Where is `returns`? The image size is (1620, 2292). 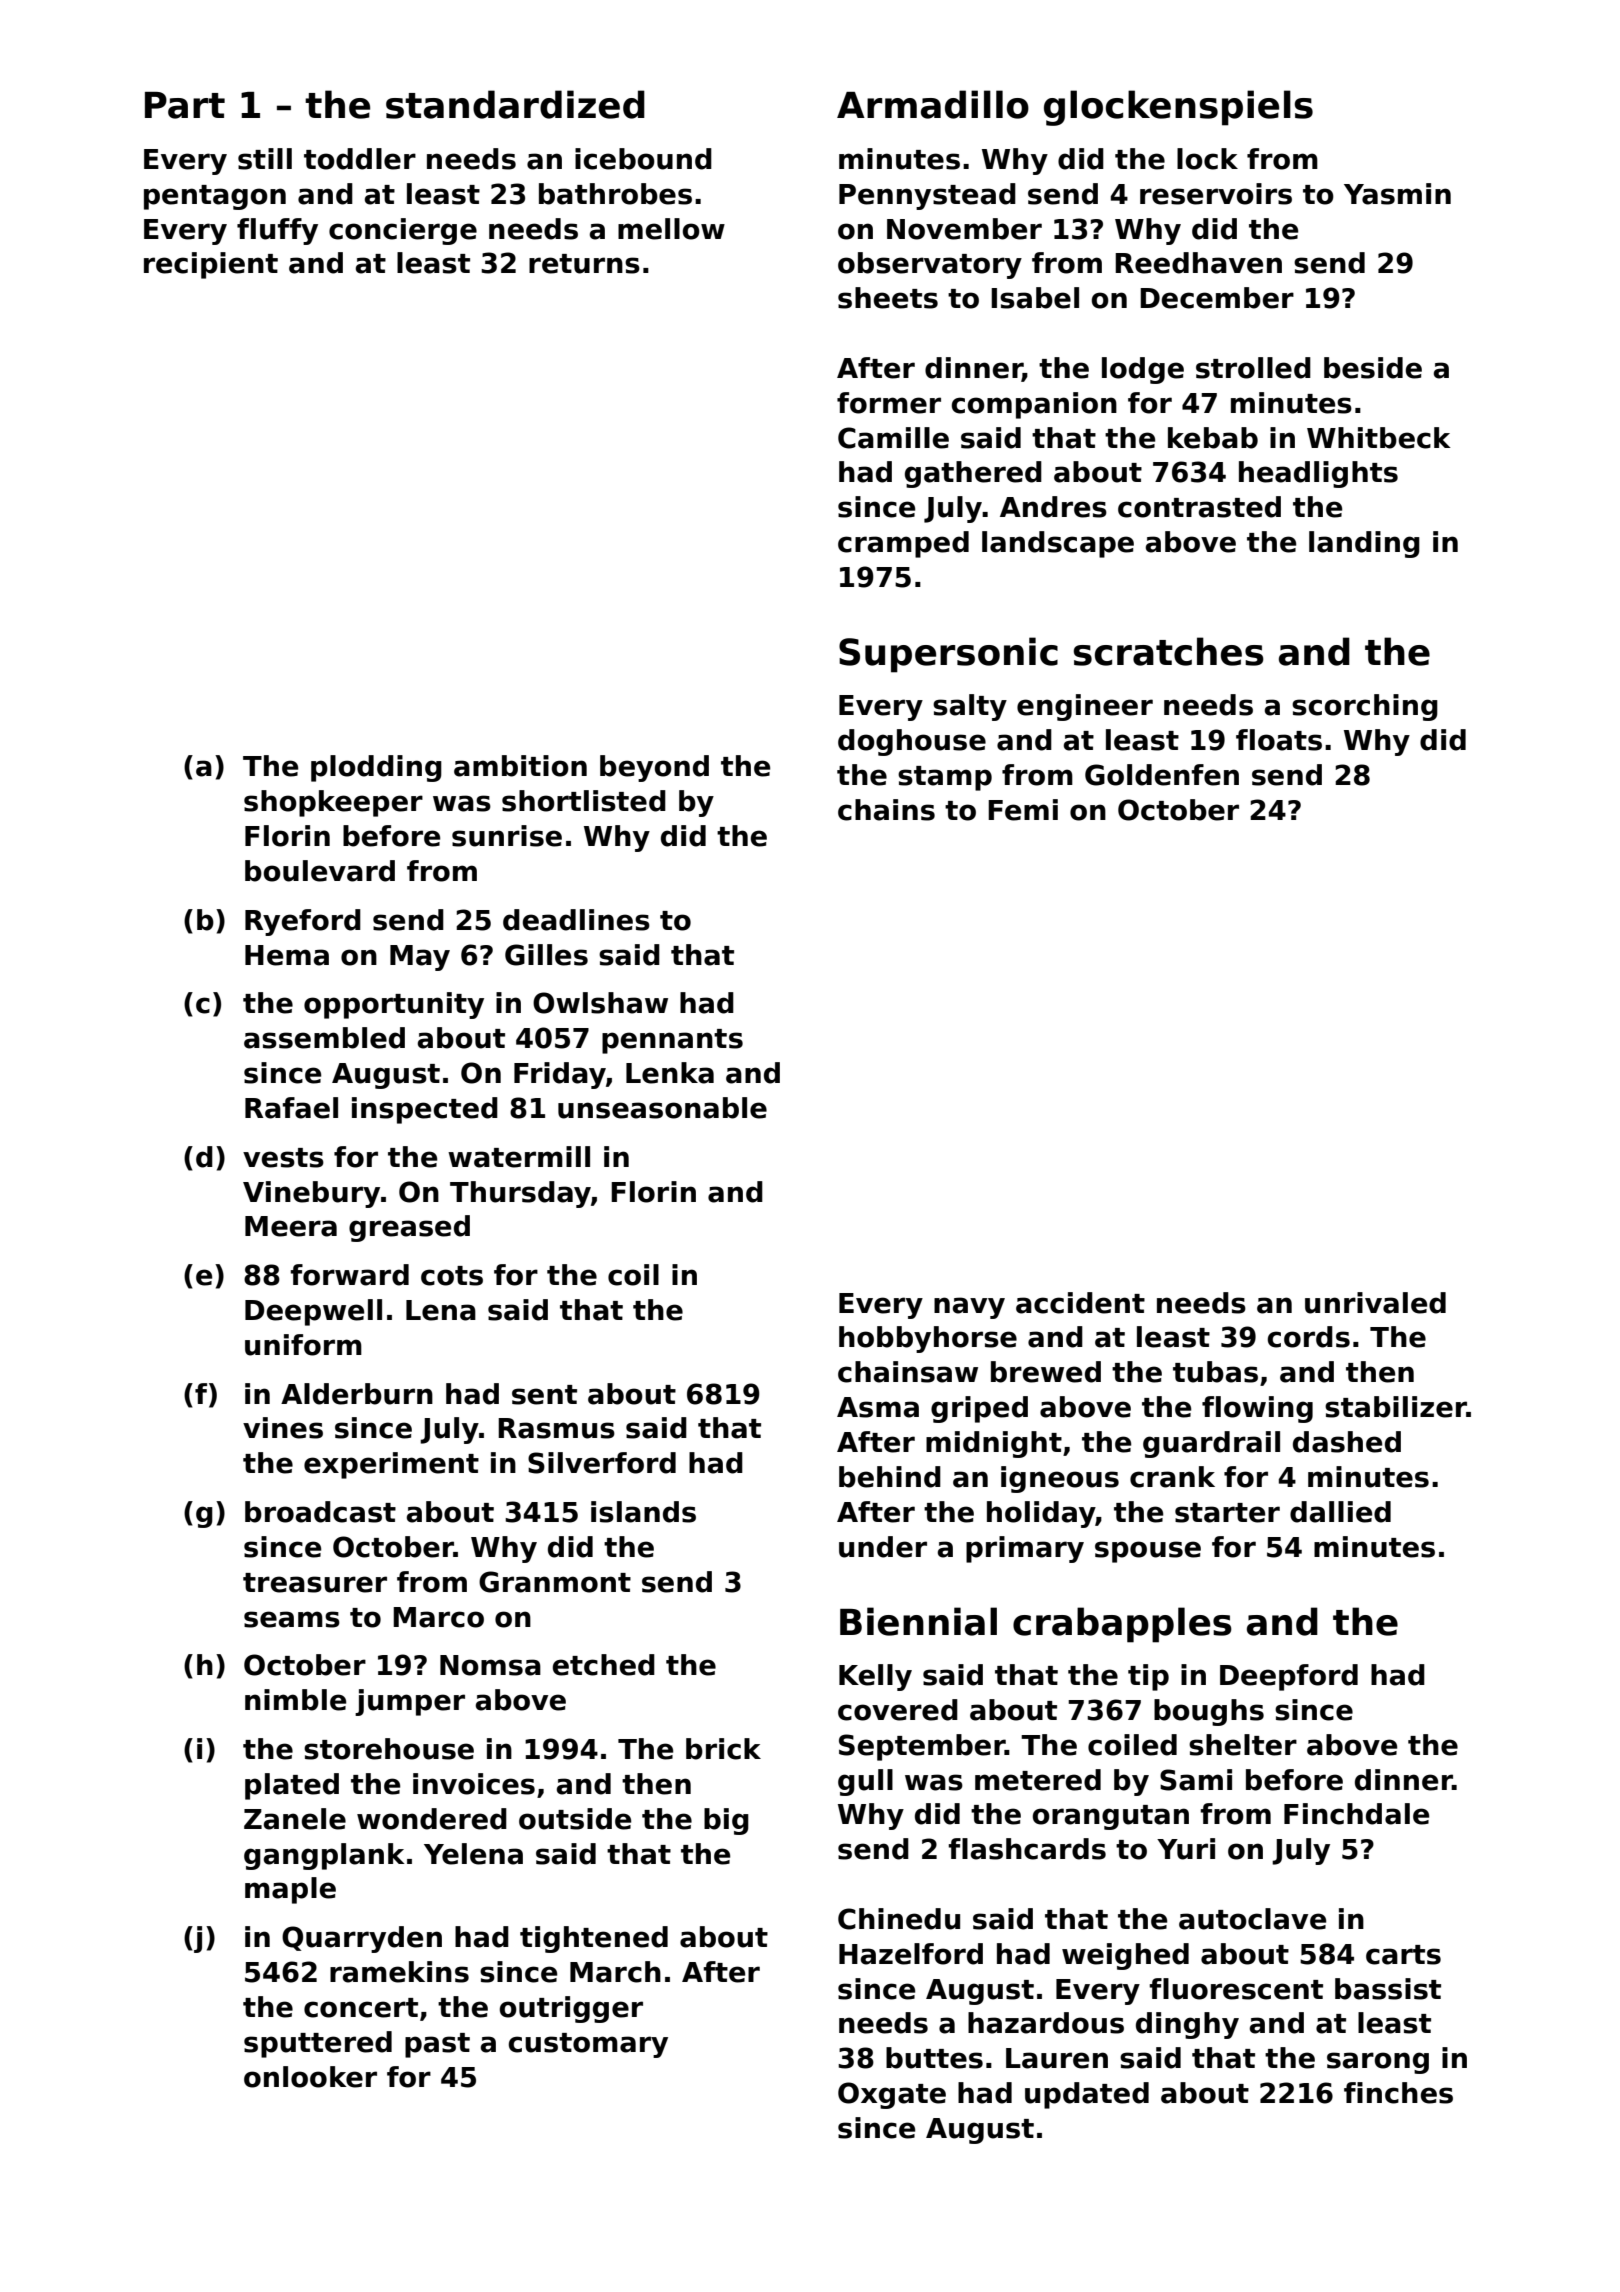
returns is located at coordinates (584, 264).
